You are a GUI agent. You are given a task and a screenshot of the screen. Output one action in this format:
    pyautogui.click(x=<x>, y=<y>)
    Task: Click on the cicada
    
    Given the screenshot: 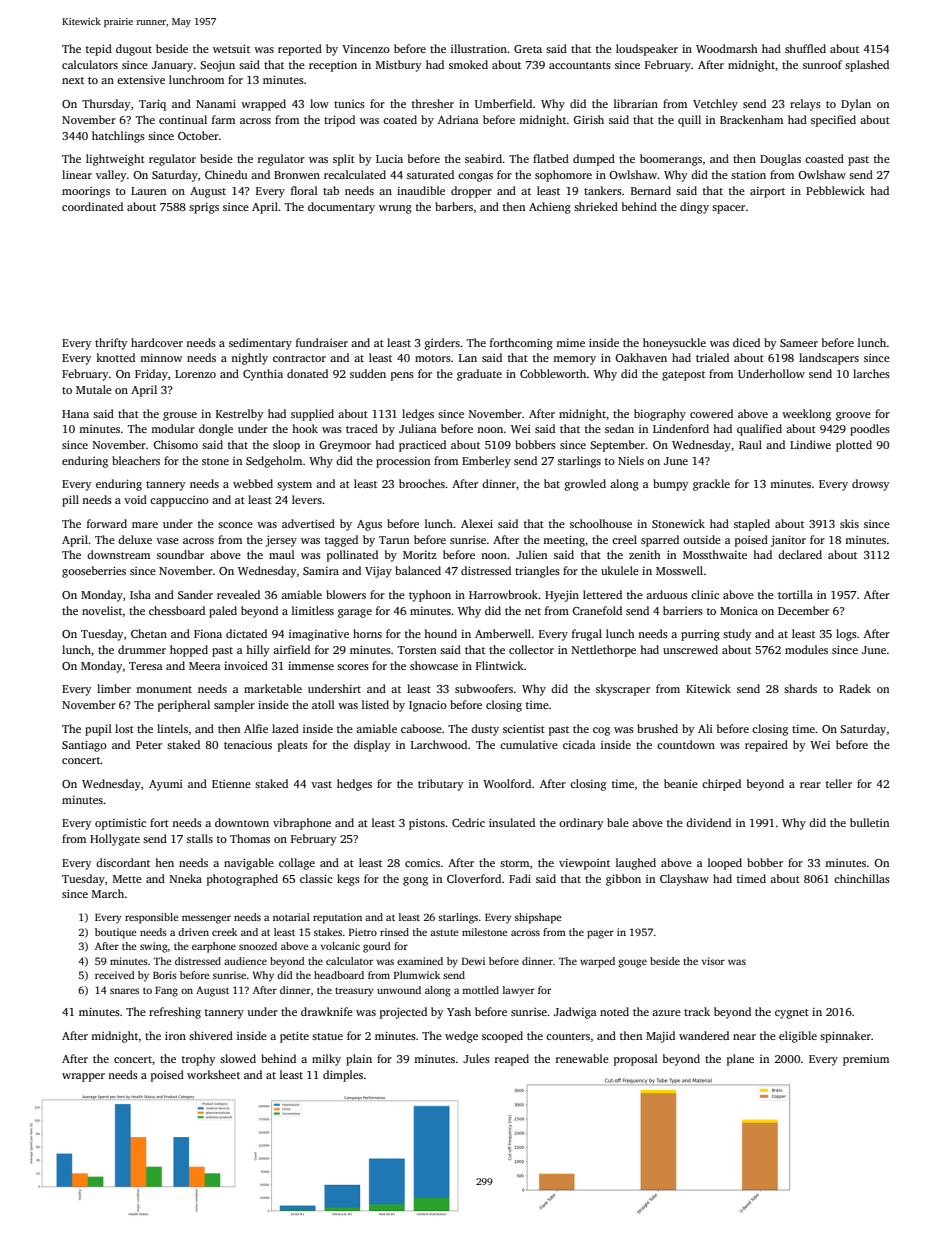 What is the action you would take?
    pyautogui.click(x=579, y=744)
